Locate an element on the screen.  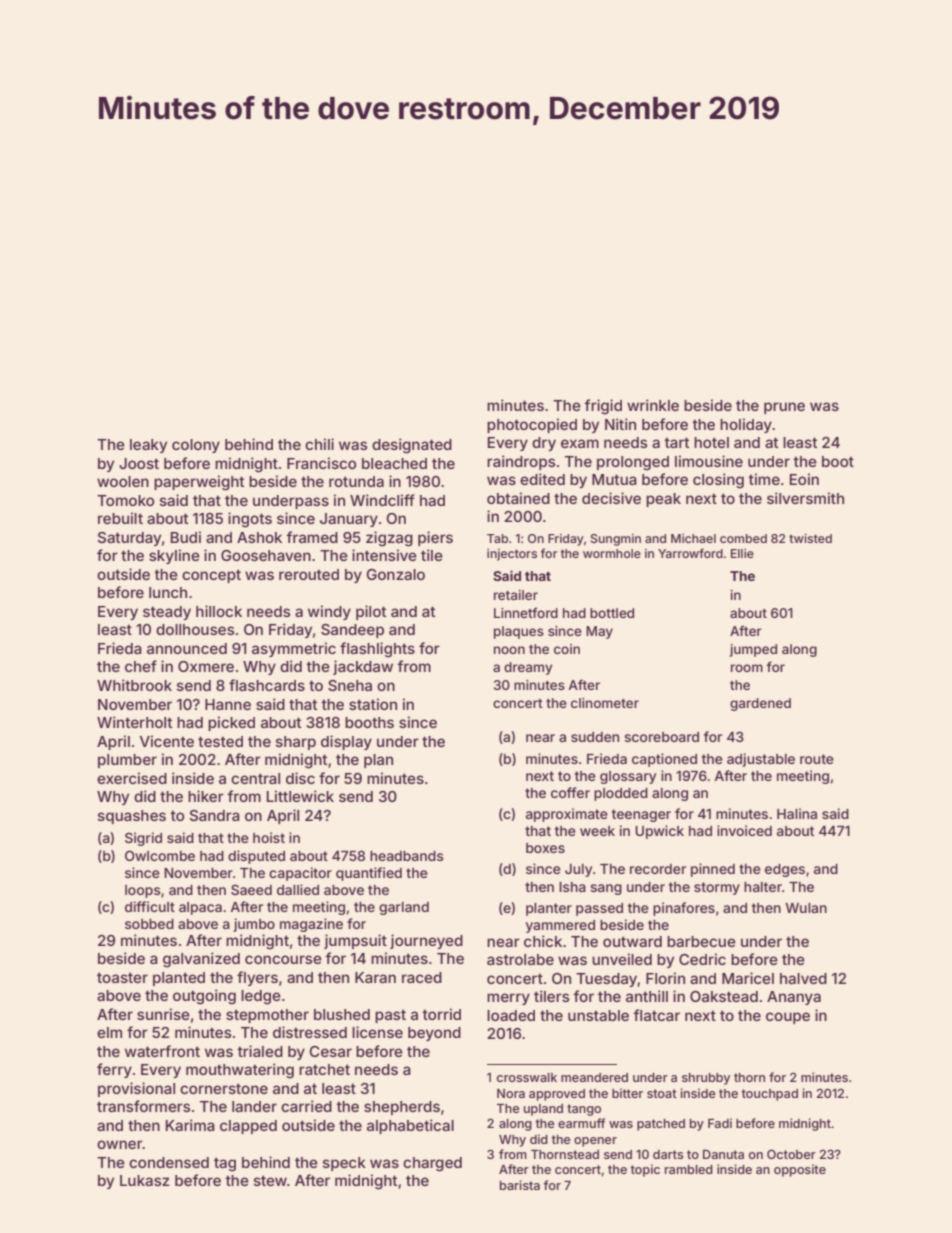
loops is located at coordinates (143, 891).
